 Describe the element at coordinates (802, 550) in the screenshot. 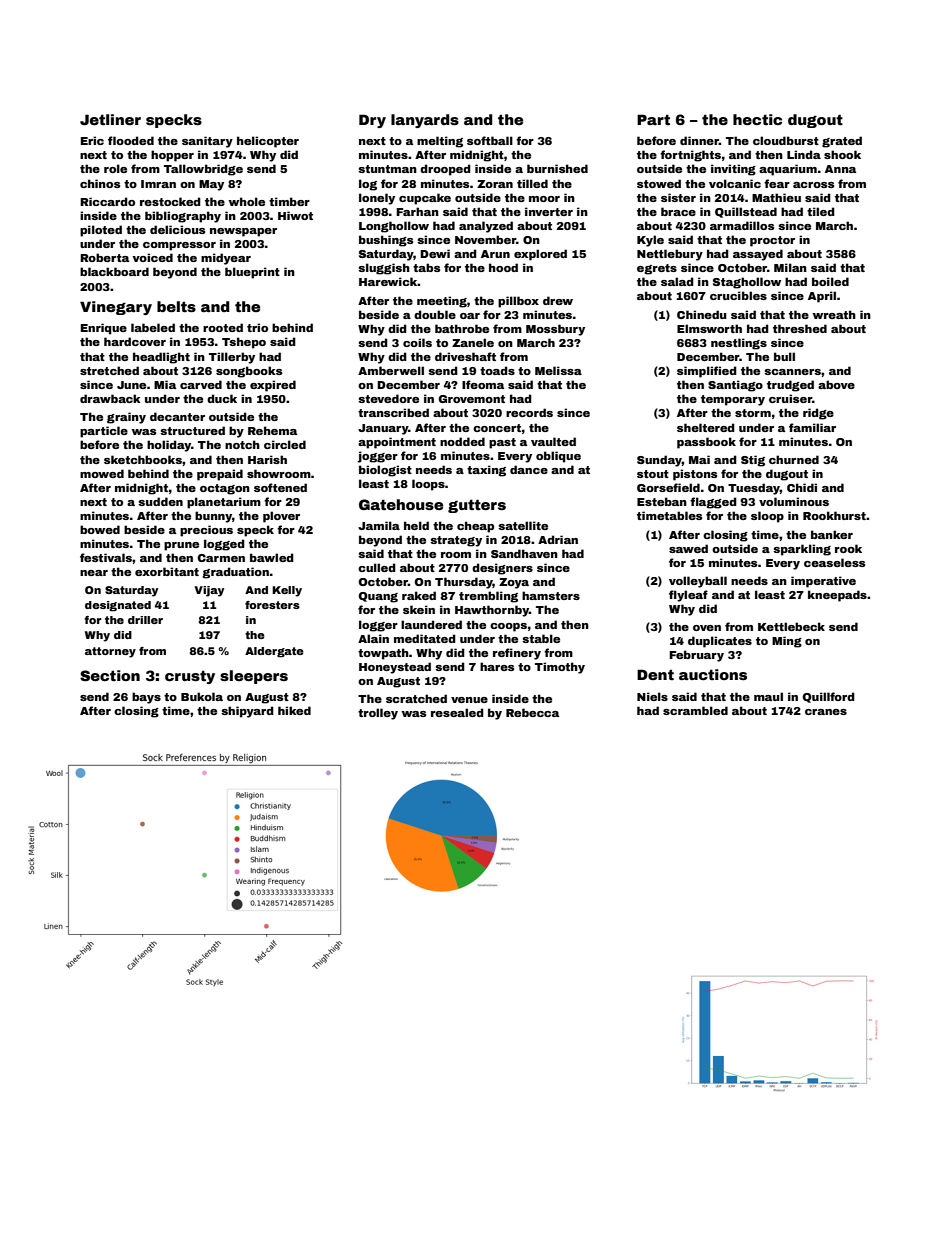

I see `sparkling` at that location.
